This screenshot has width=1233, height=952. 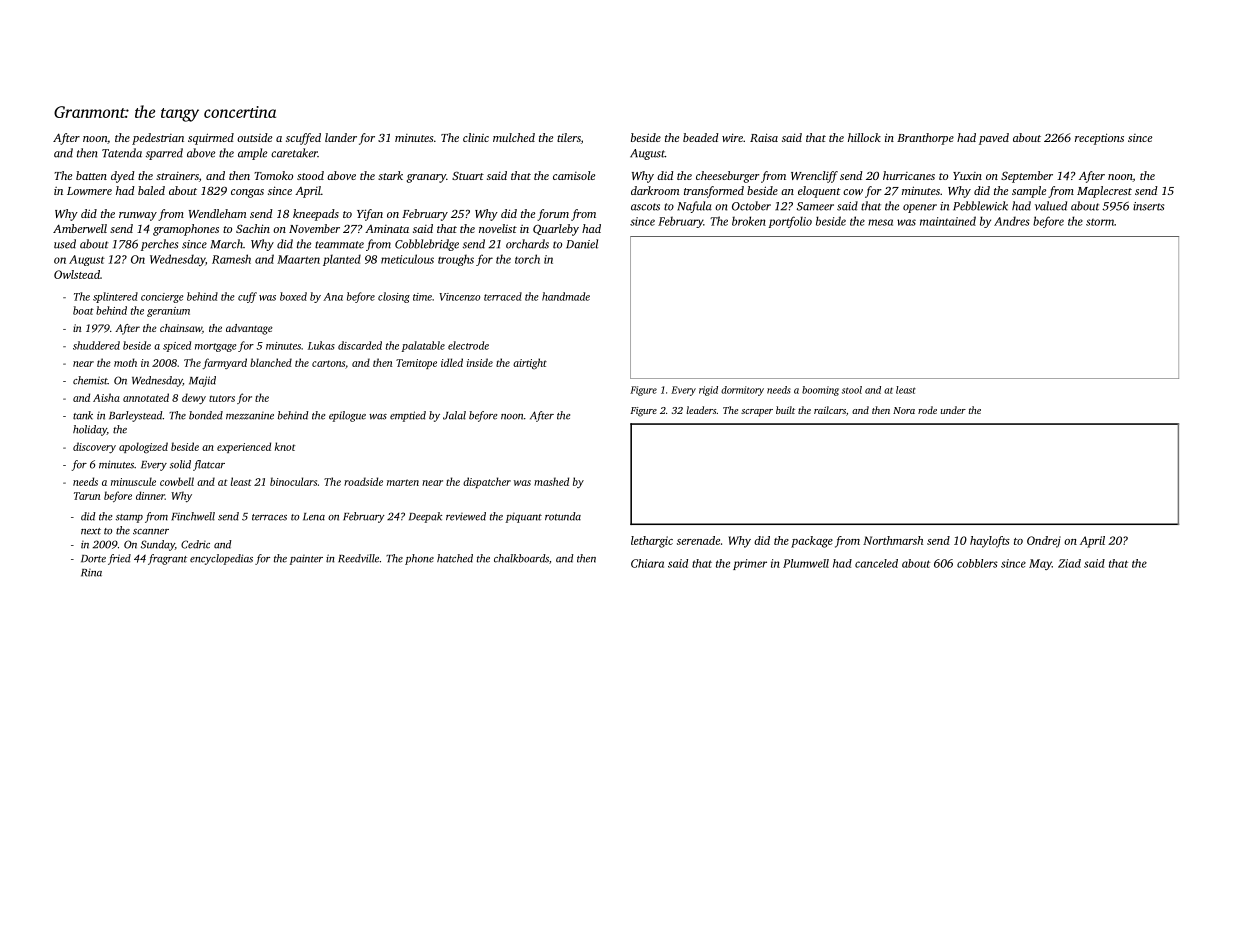 What do you see at coordinates (764, 137) in the screenshot?
I see `Raisa` at bounding box center [764, 137].
